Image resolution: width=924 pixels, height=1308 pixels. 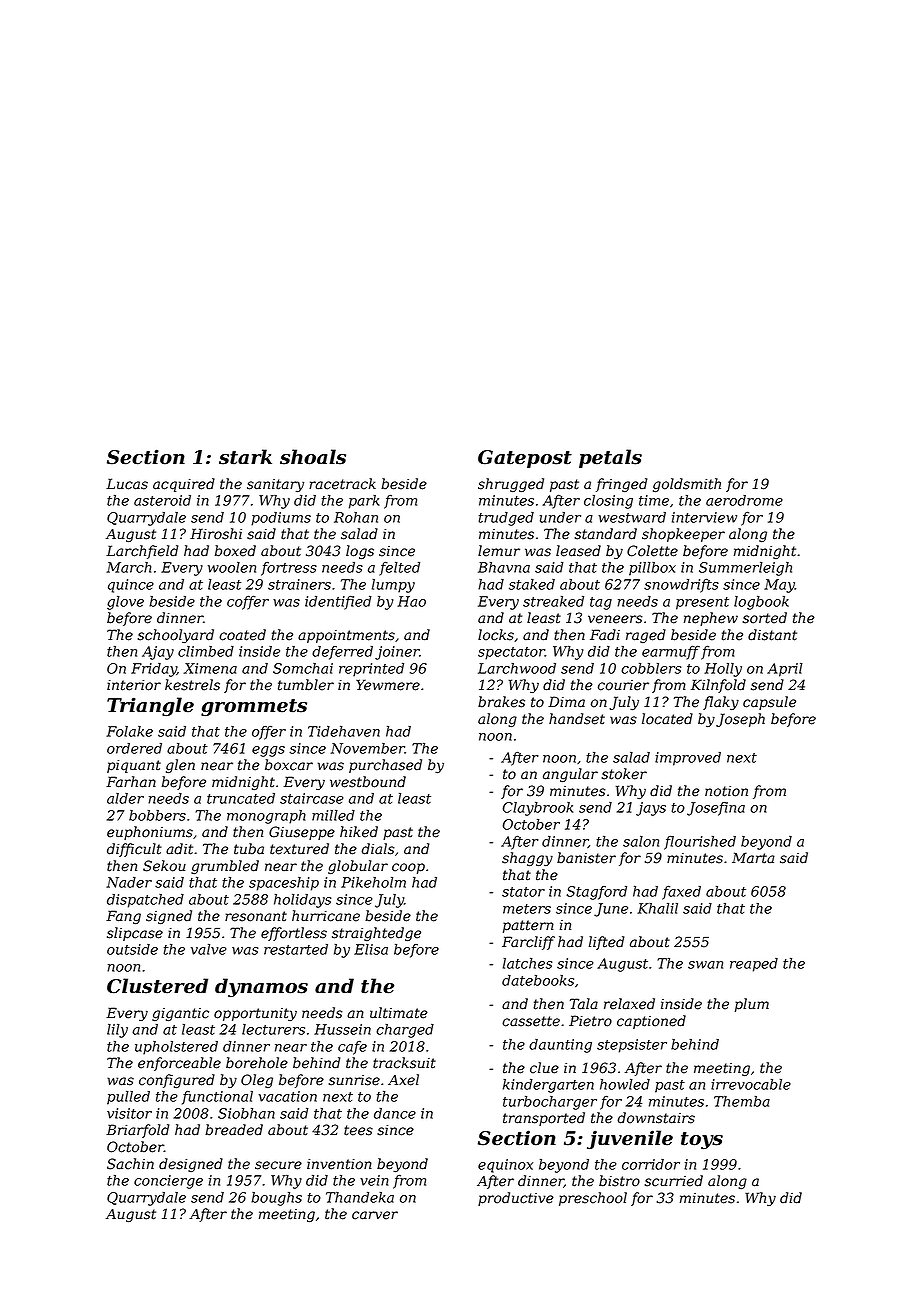 I want to click on stark, so click(x=245, y=457).
